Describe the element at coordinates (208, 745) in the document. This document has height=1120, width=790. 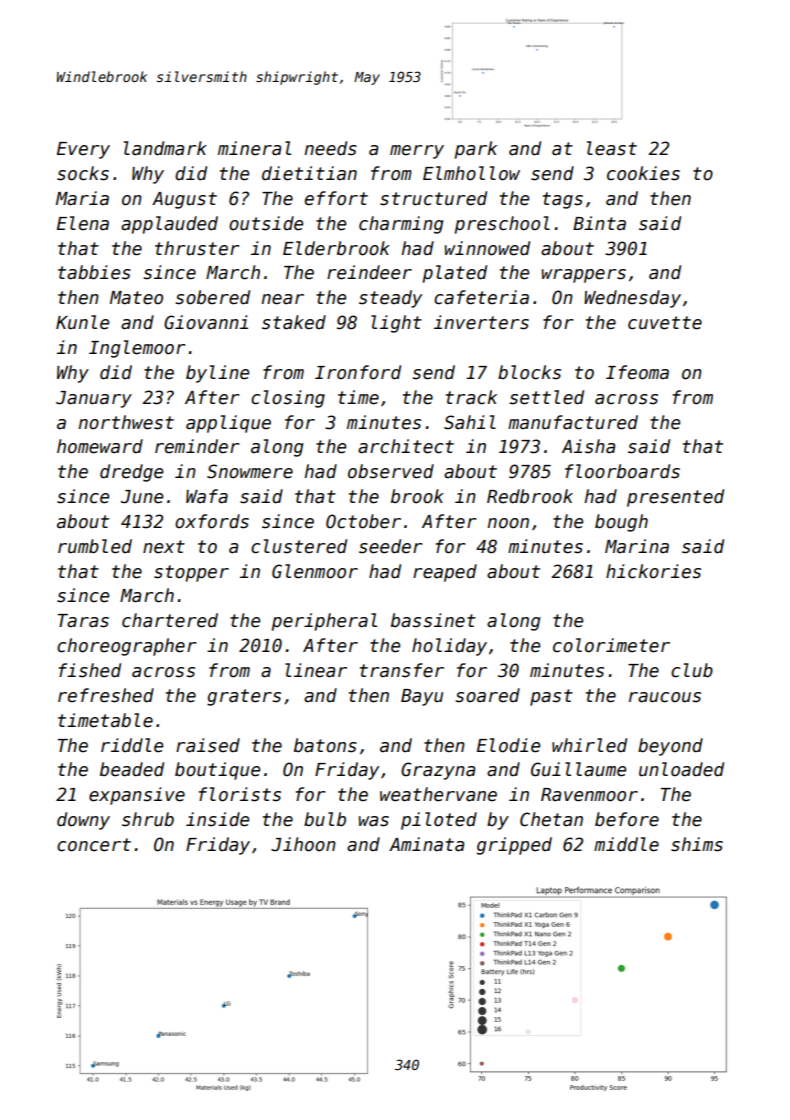
I see `raised` at that location.
